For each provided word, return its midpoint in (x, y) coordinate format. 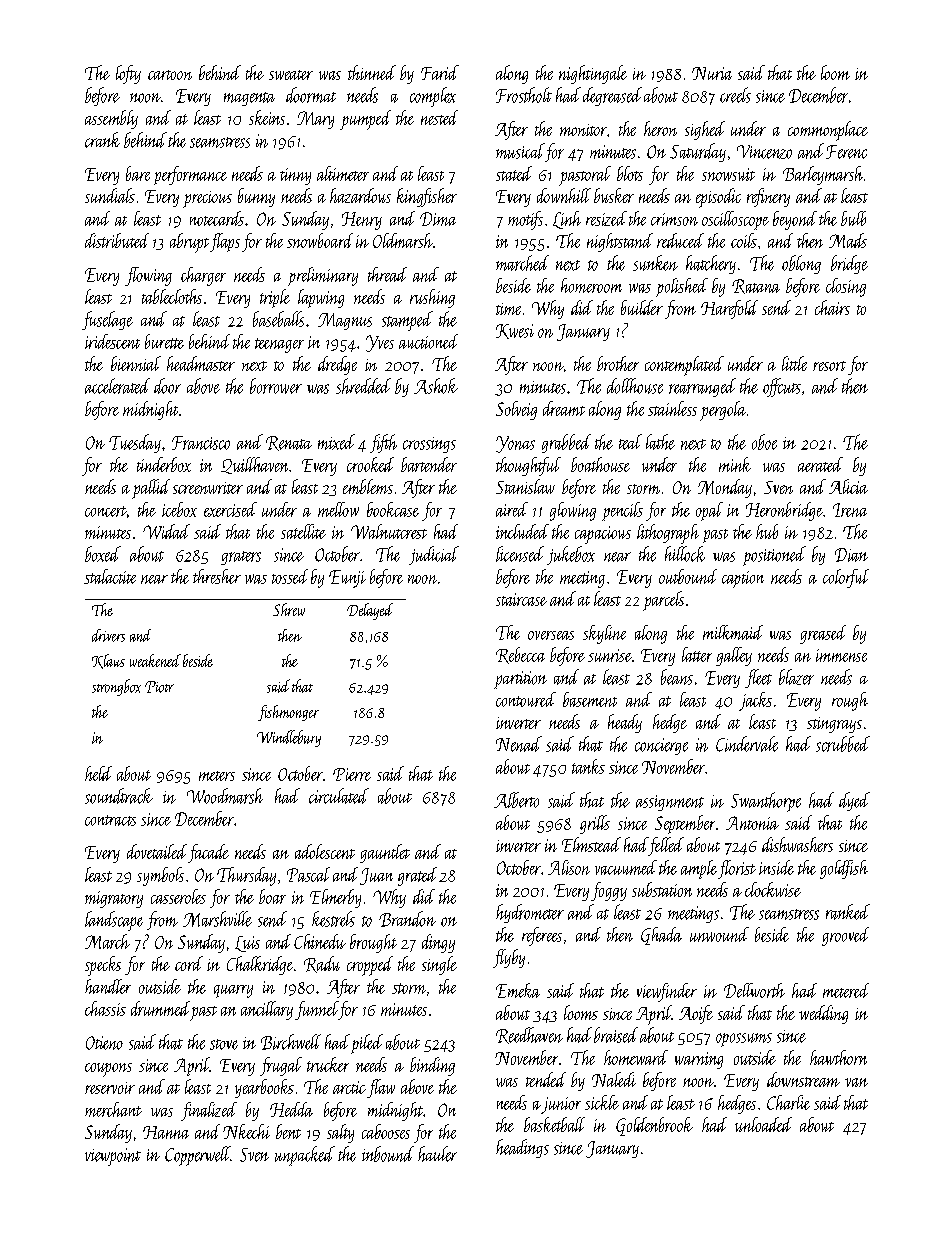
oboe (764, 442)
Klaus (108, 661)
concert (106, 511)
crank (102, 140)
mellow (338, 509)
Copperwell (197, 1156)
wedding (823, 1014)
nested (439, 117)
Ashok (436, 386)
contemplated (684, 366)
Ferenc (846, 152)
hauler (437, 1154)
